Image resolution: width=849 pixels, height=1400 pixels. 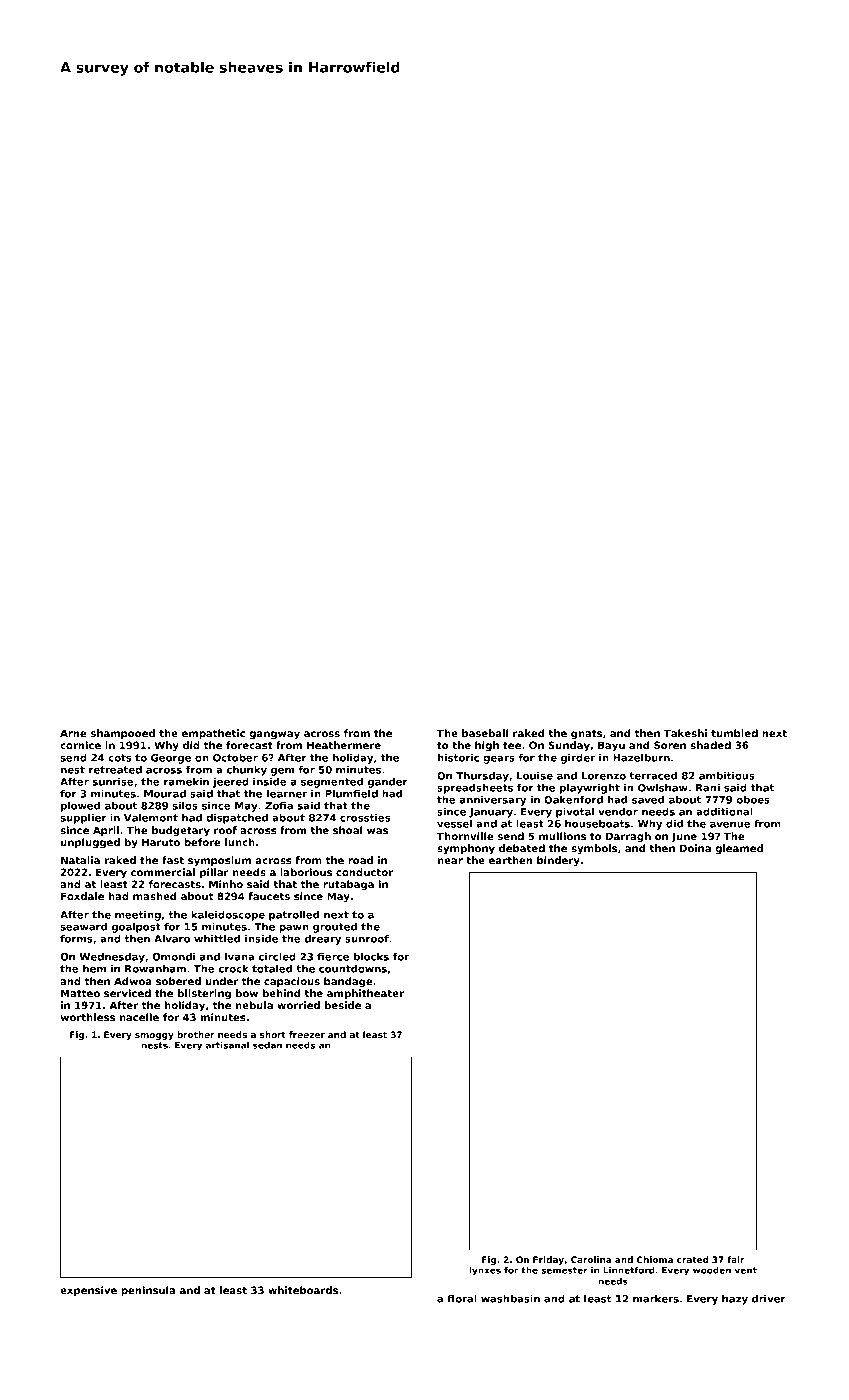 What do you see at coordinates (597, 824) in the page?
I see `houseboats` at bounding box center [597, 824].
